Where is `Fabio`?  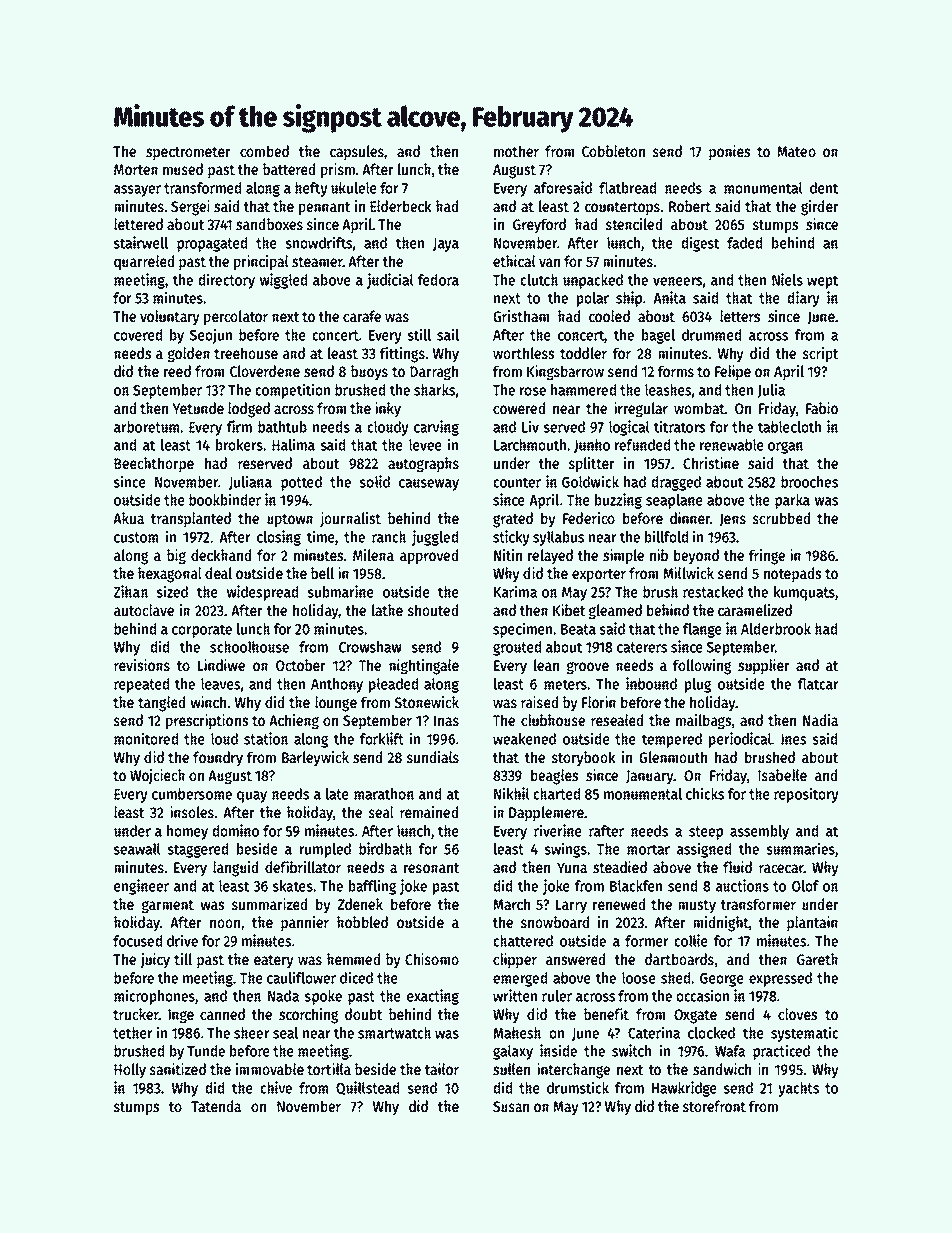
Fabio is located at coordinates (822, 408).
